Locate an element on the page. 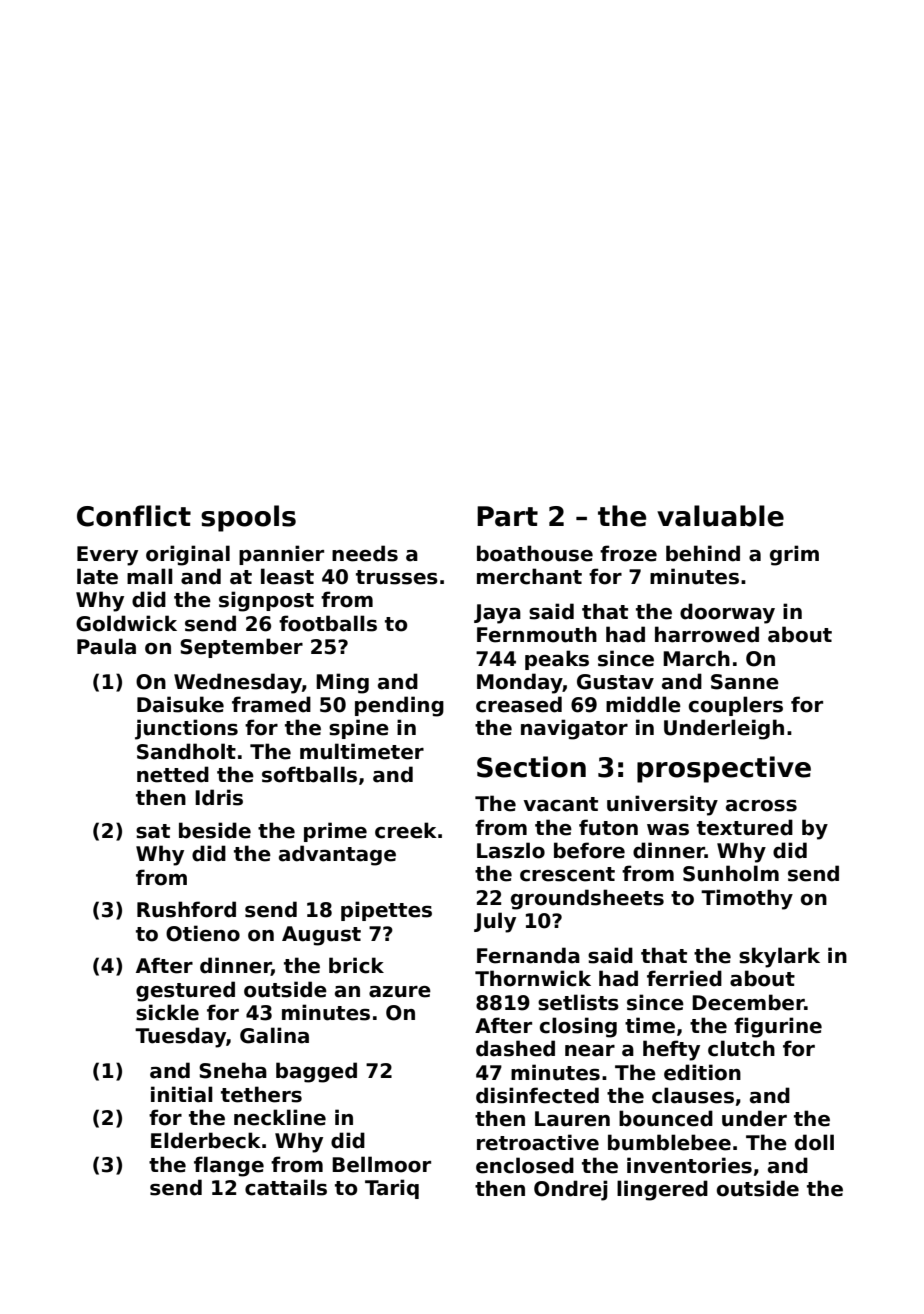 This document has width=924, height=1314. couplers is located at coordinates (736, 706).
